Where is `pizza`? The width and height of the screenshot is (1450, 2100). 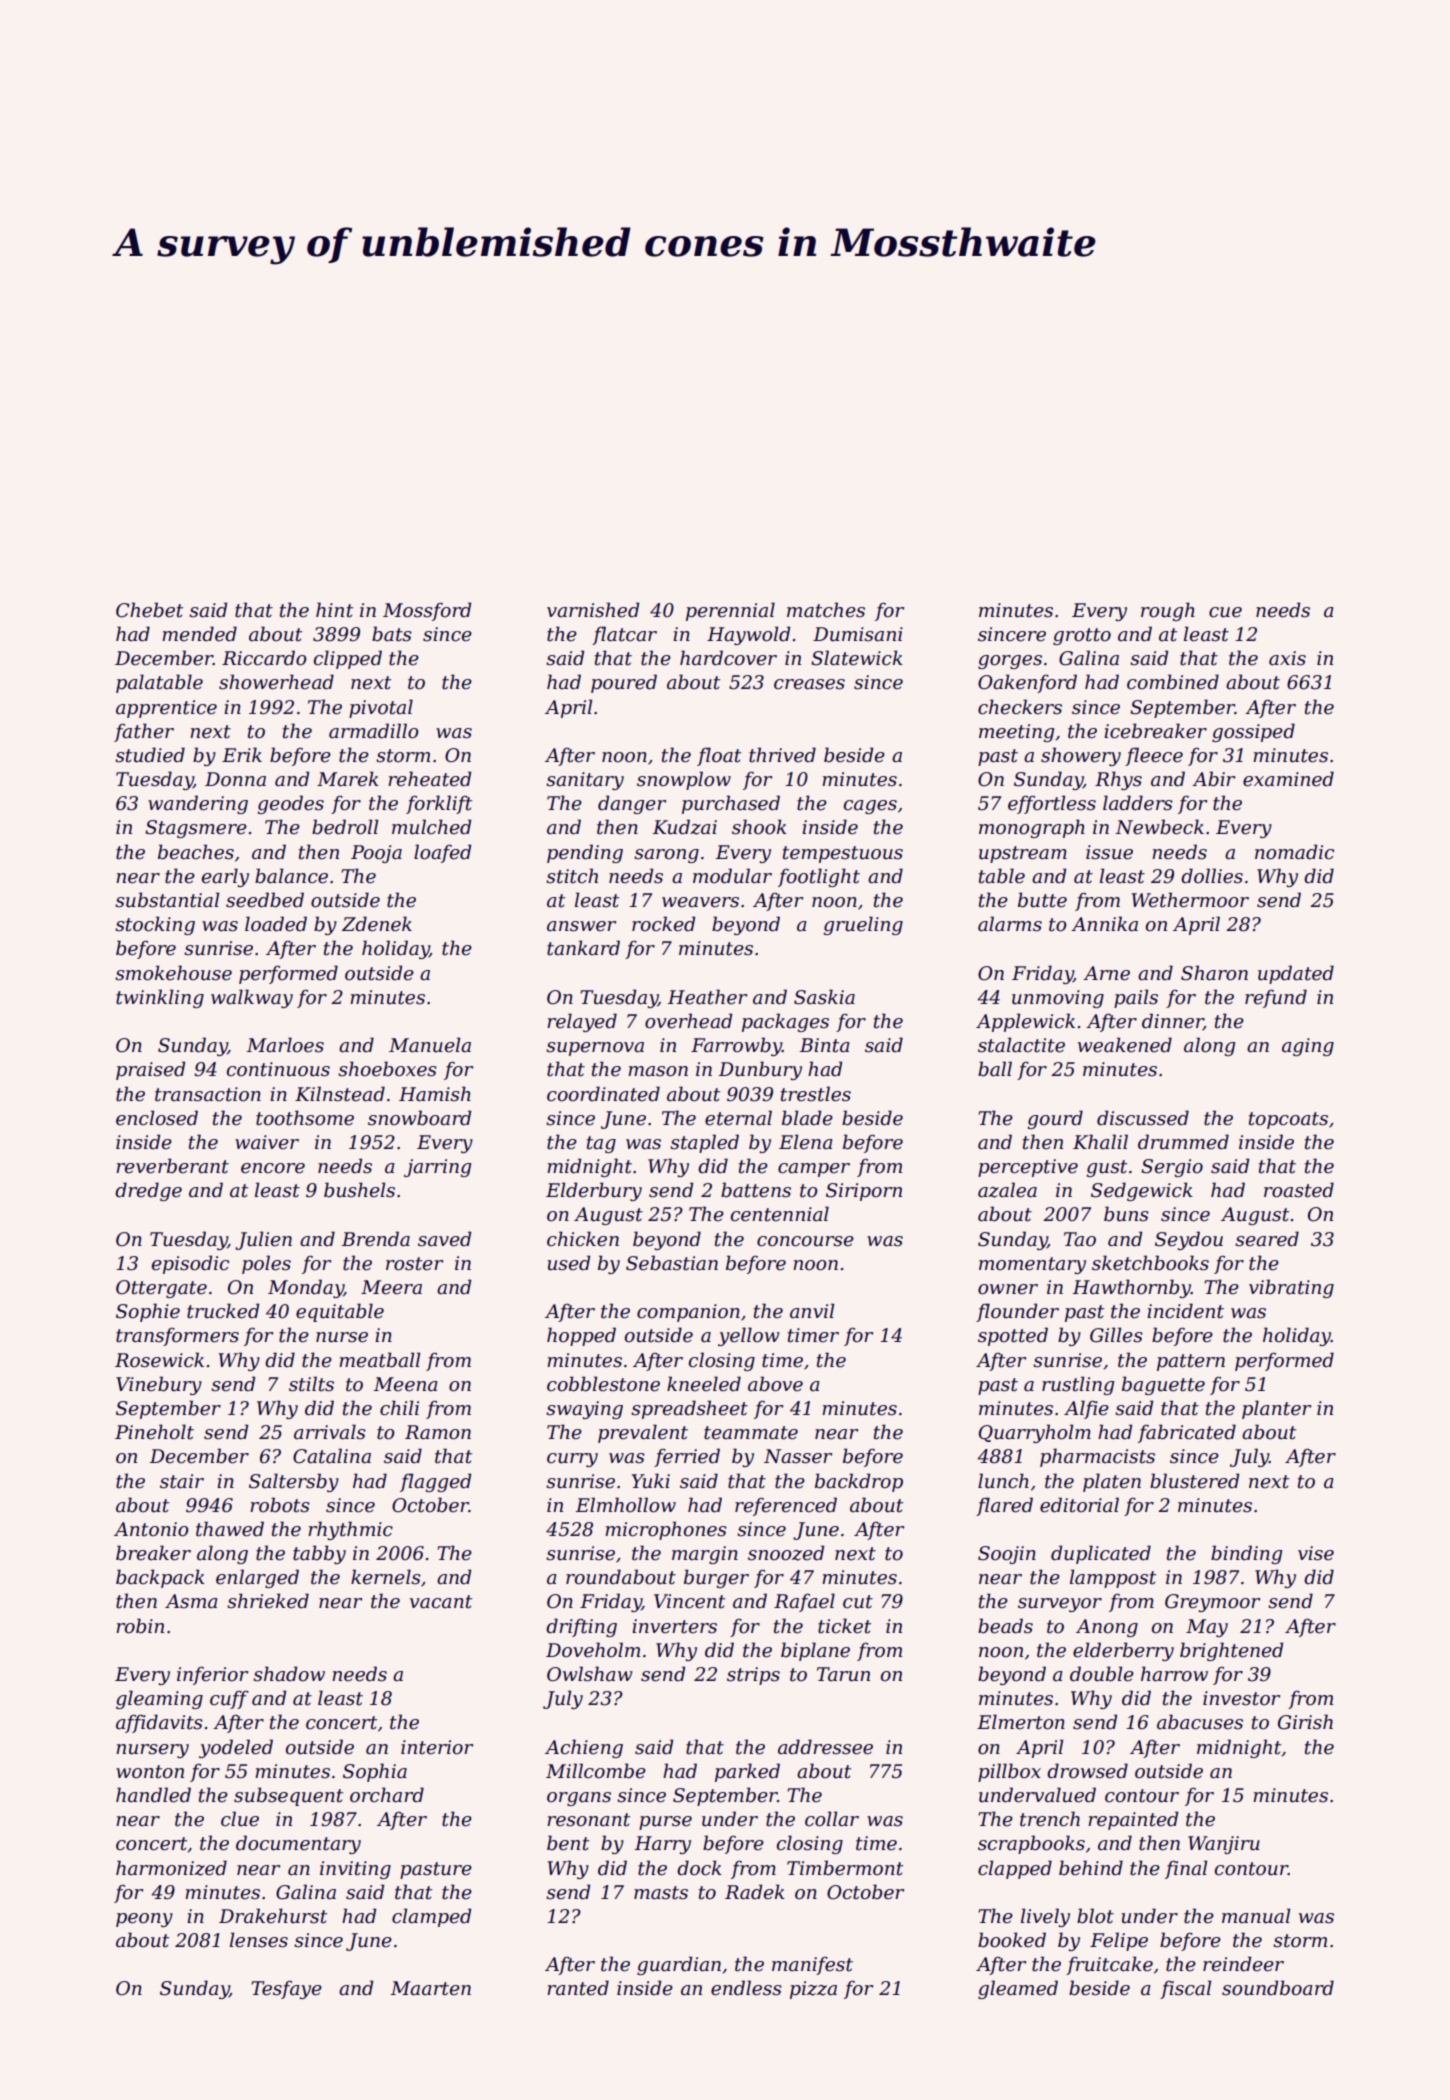 pizza is located at coordinates (813, 1990).
